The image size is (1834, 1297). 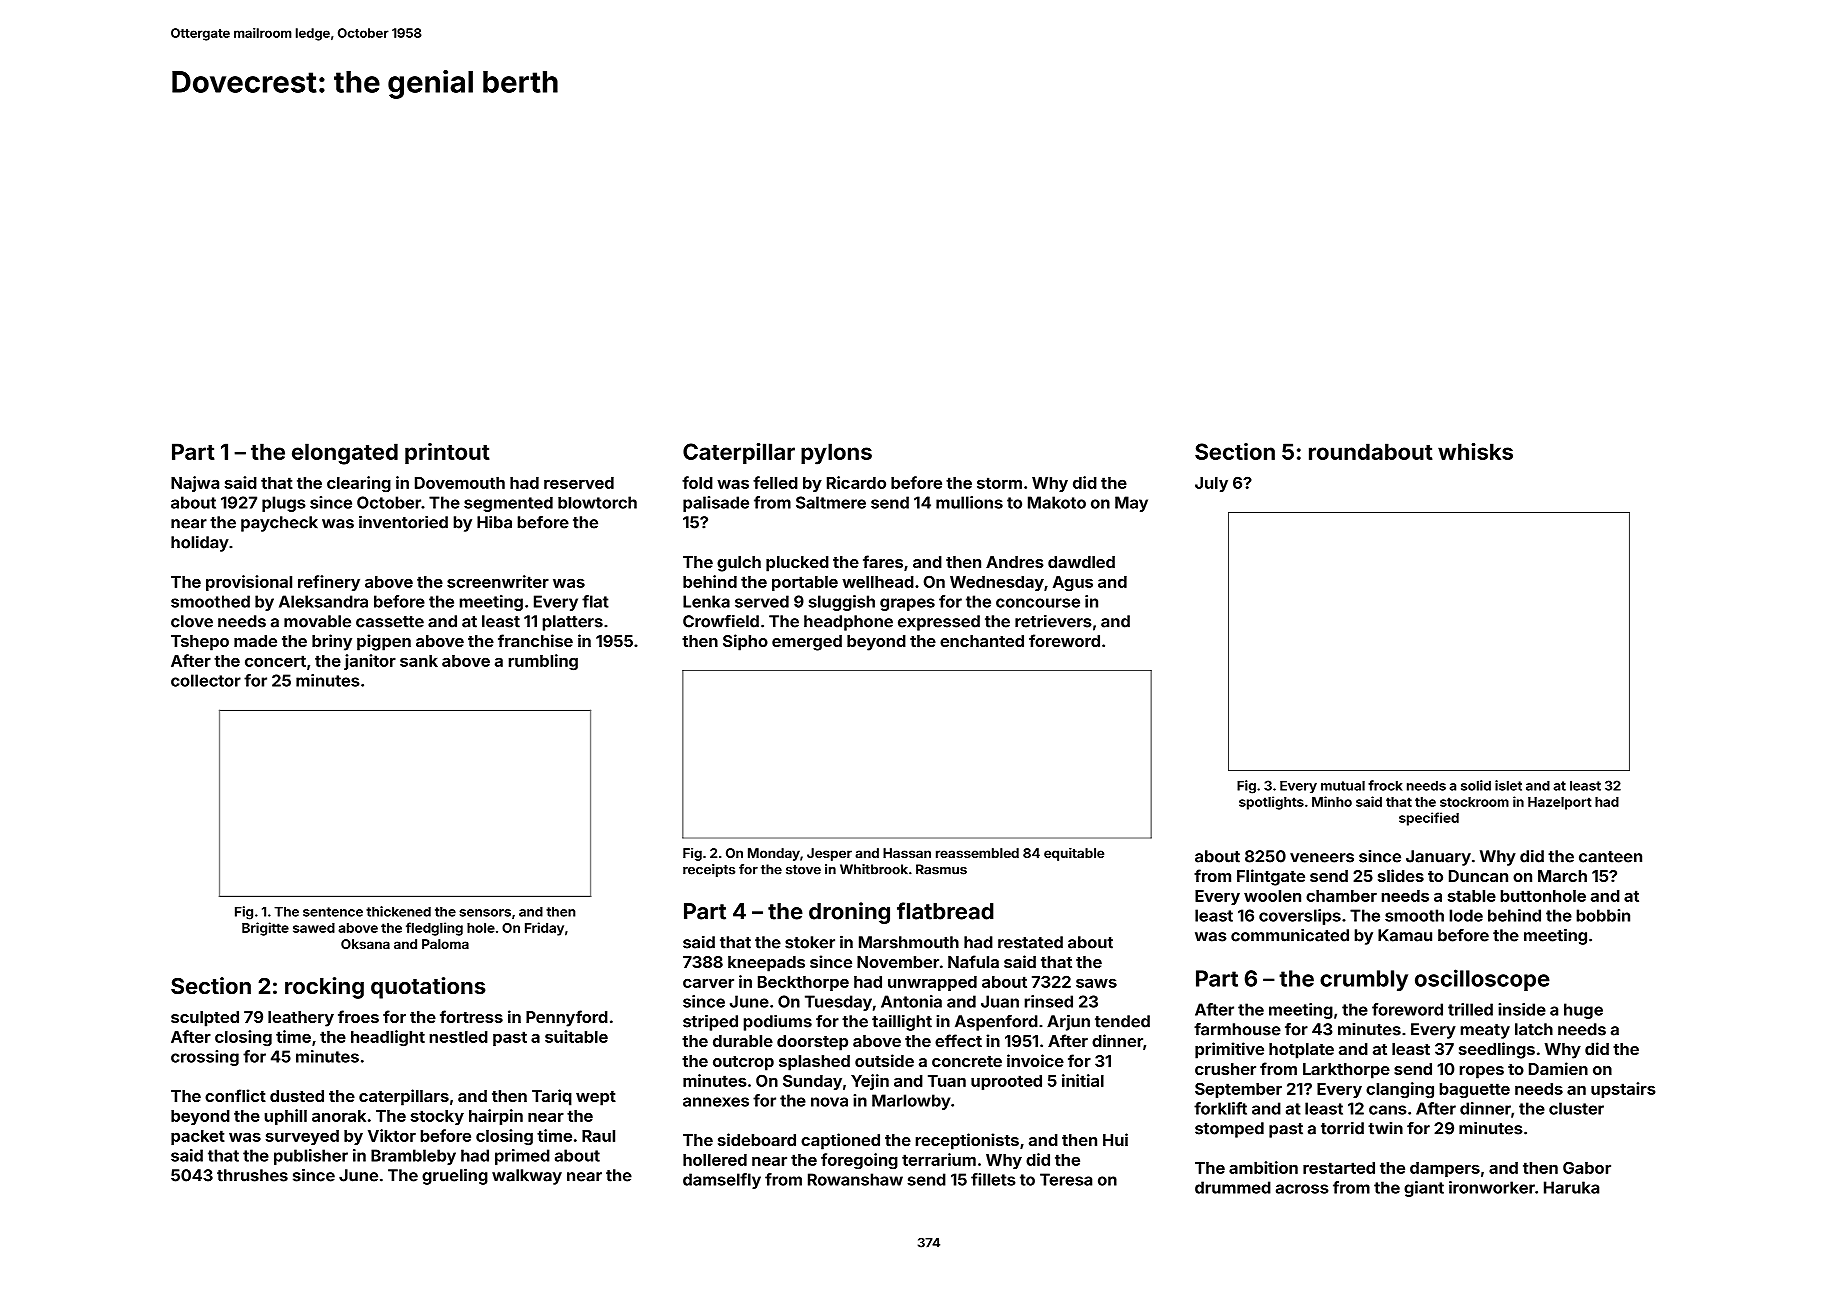 What do you see at coordinates (831, 502) in the document?
I see `Saltmere` at bounding box center [831, 502].
